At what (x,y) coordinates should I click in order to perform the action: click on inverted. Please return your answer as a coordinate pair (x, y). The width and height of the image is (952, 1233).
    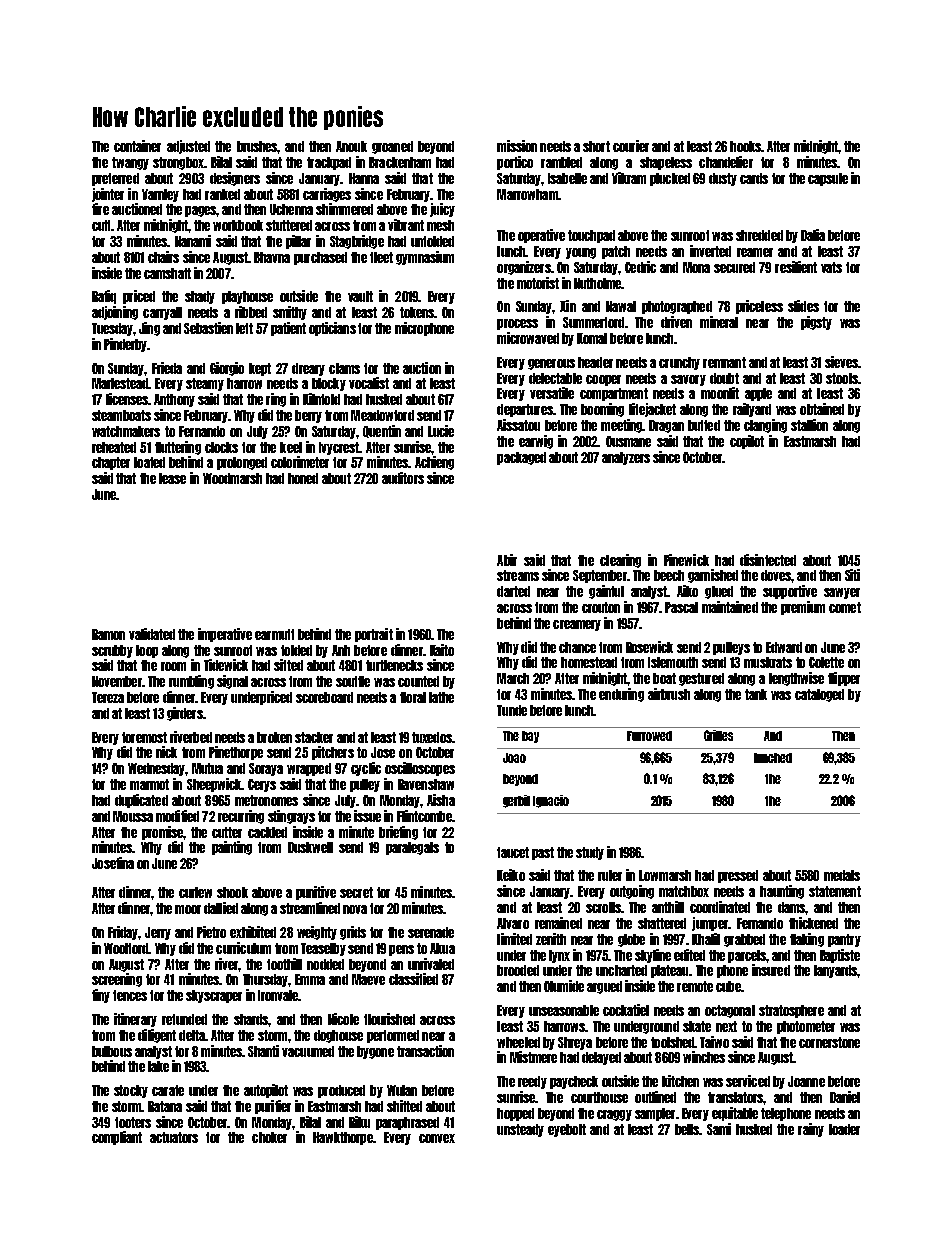
    Looking at the image, I should click on (710, 251).
